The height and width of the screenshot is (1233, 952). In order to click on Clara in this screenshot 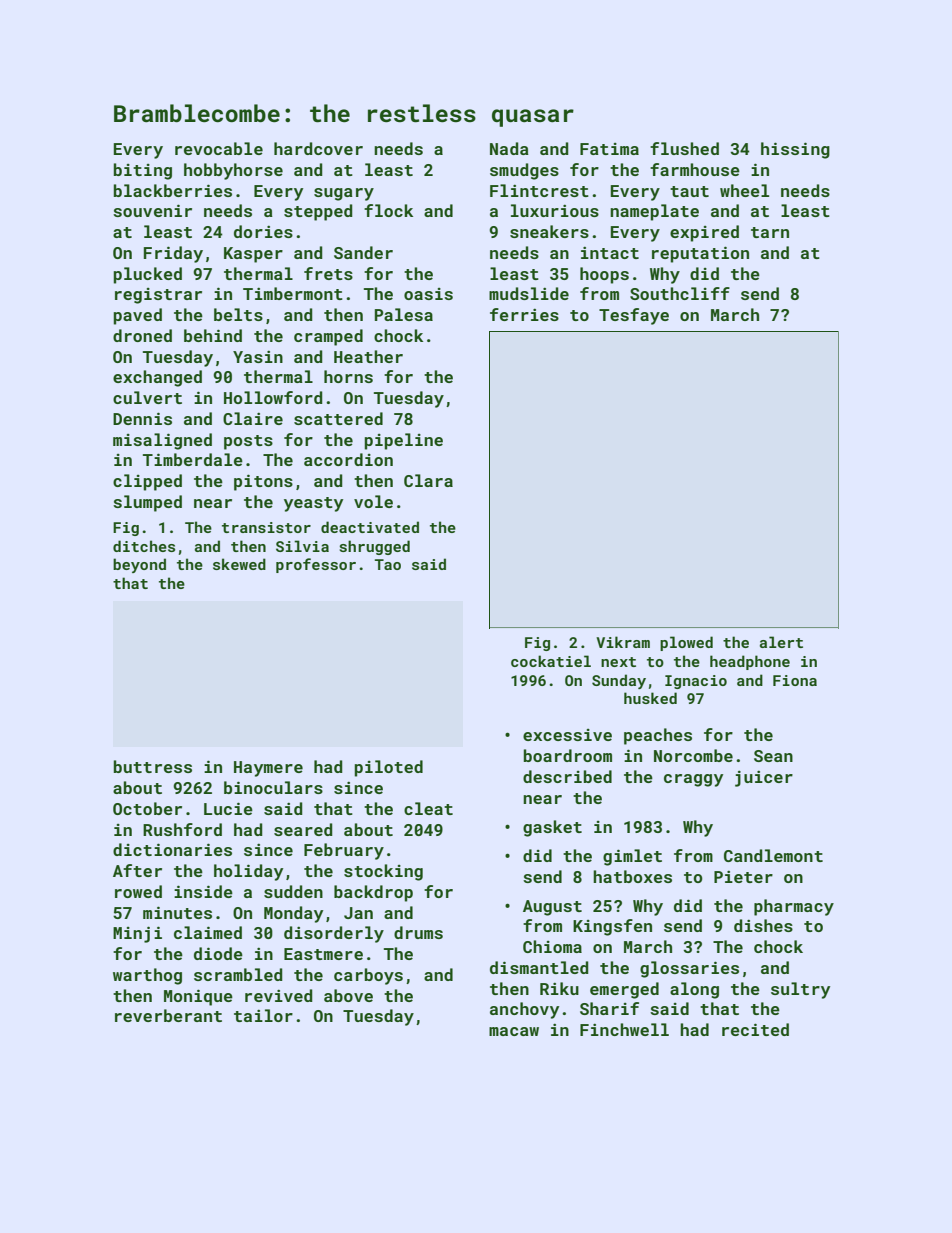, I will do `click(428, 480)`.
